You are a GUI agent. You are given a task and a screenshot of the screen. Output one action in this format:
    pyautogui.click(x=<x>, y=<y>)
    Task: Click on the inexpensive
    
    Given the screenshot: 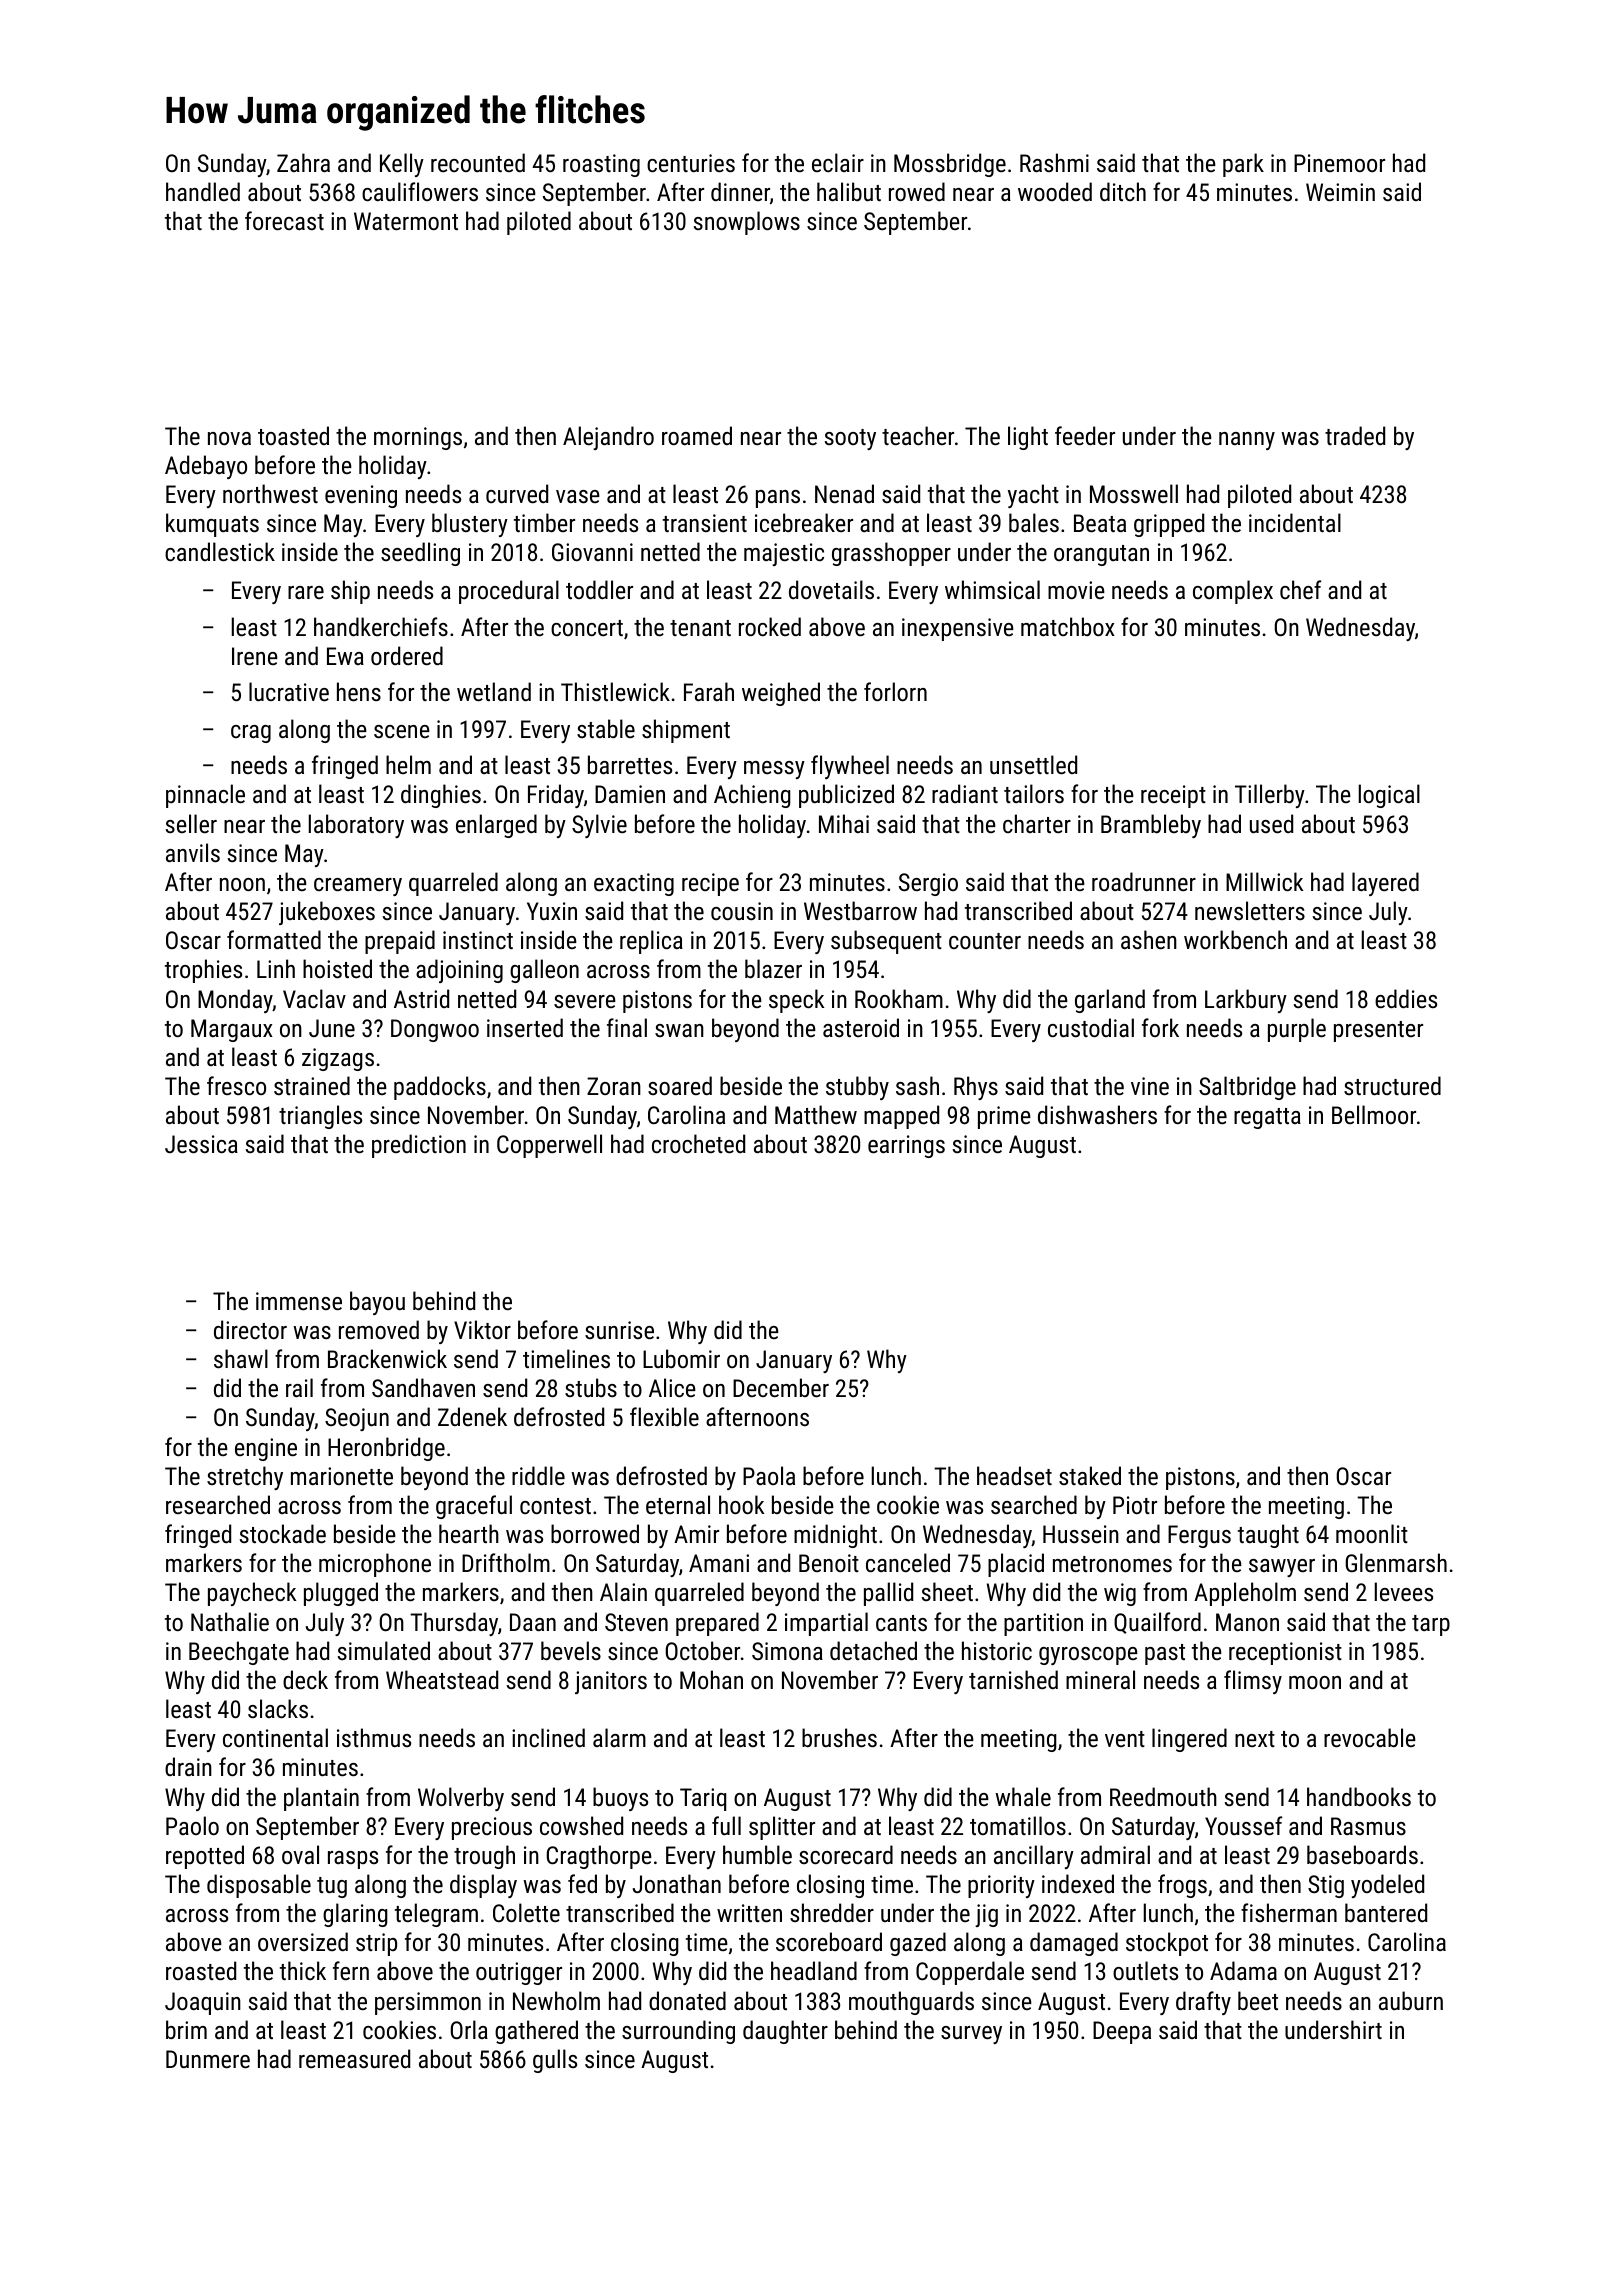 What is the action you would take?
    pyautogui.click(x=958, y=629)
